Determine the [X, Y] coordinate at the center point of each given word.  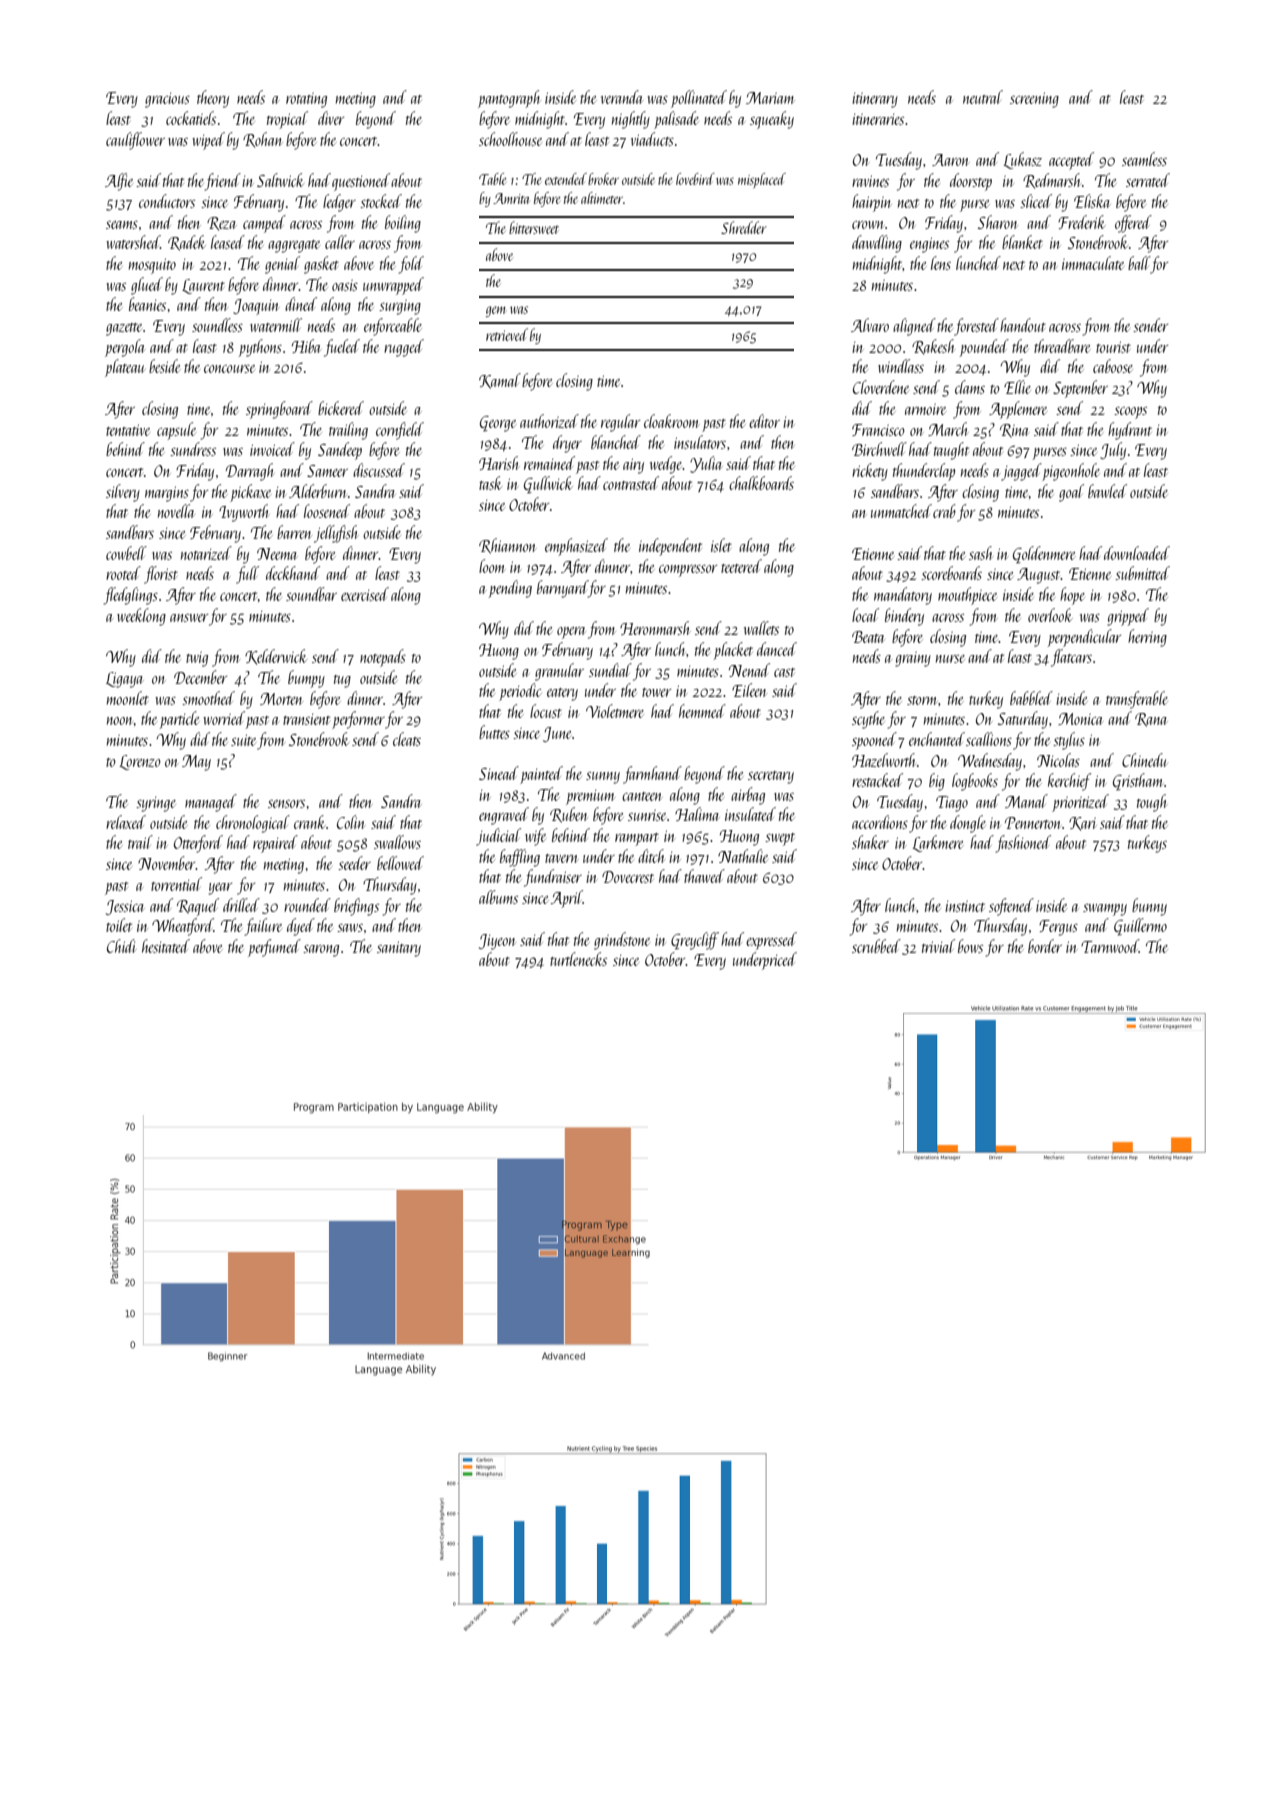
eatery [562, 694]
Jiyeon [497, 942]
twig [197, 659]
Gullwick [548, 485]
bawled [1107, 491]
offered [1133, 224]
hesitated [166, 946]
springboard [279, 410]
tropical [287, 120]
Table [492, 179]
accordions [880, 822]
